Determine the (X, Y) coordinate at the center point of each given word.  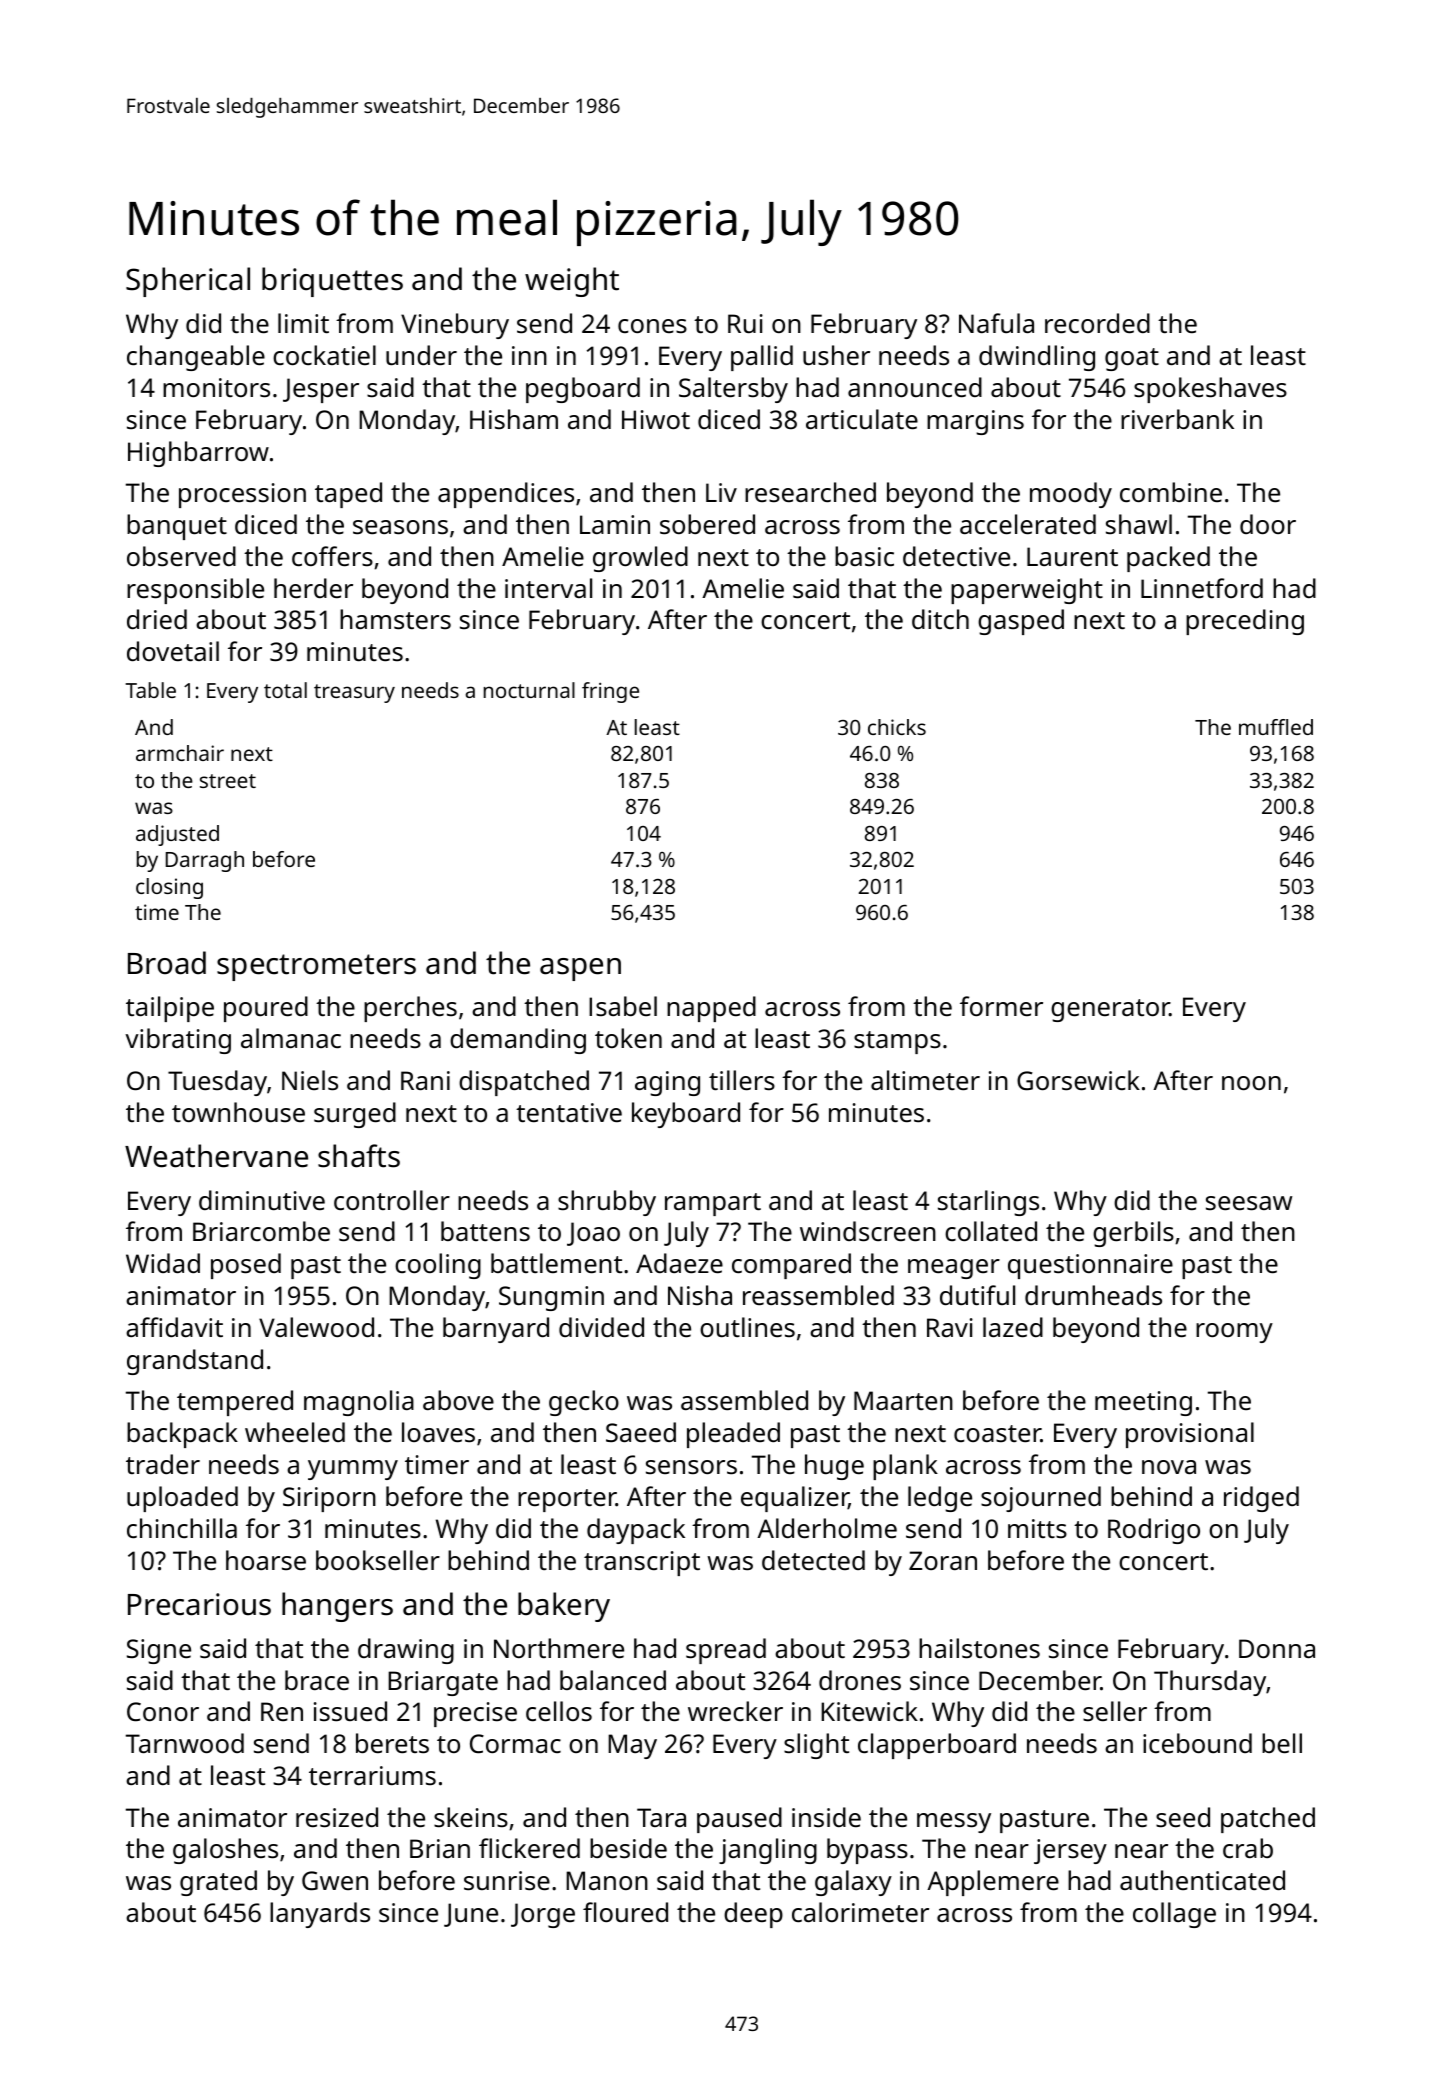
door (1268, 524)
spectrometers (316, 967)
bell (1282, 1743)
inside (826, 1817)
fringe (610, 692)
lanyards (320, 1915)
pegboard (583, 390)
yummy (353, 1470)
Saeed (641, 1432)
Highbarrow (198, 454)
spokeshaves (1210, 390)
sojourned (1041, 1499)
